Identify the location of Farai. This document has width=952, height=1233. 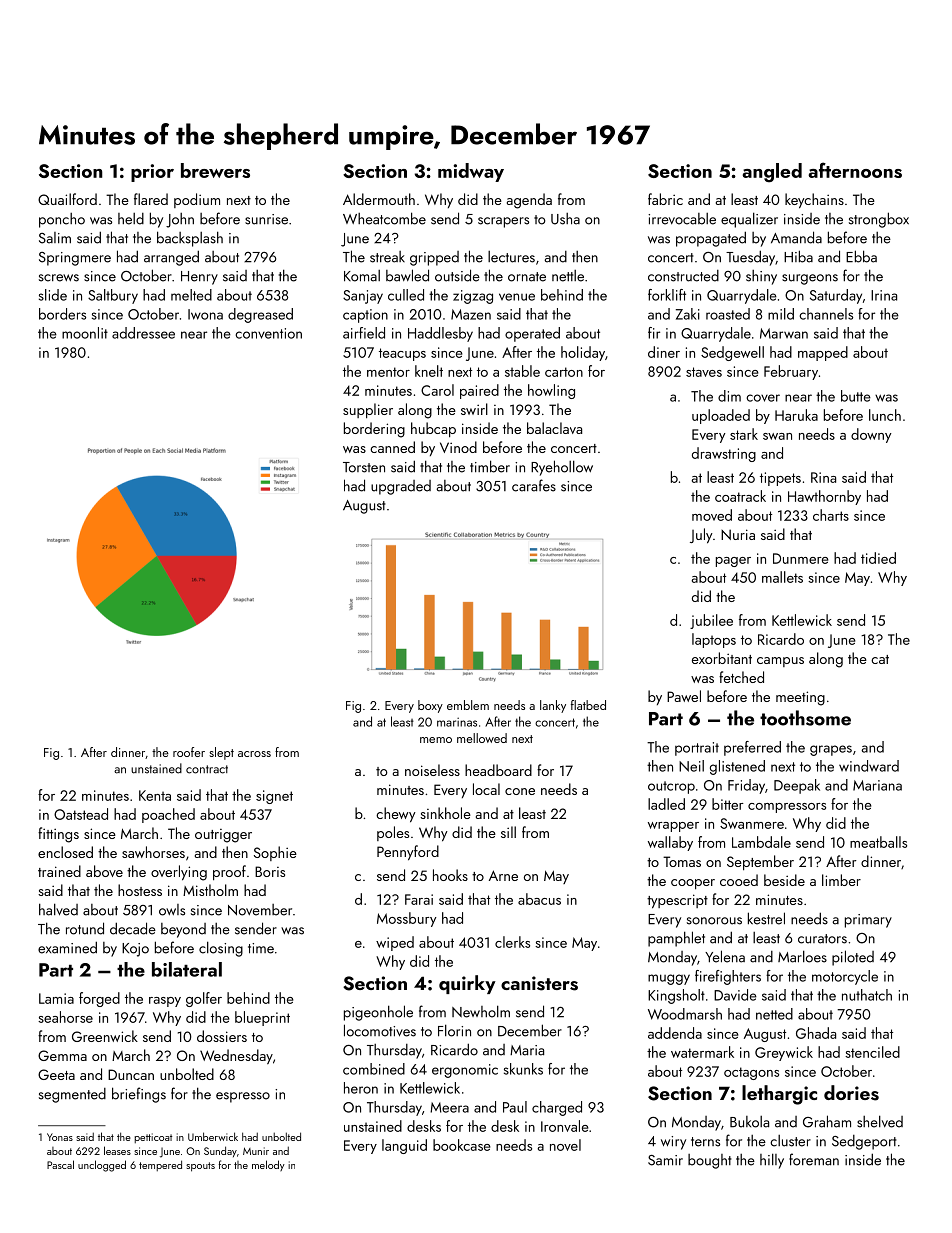
(419, 899).
